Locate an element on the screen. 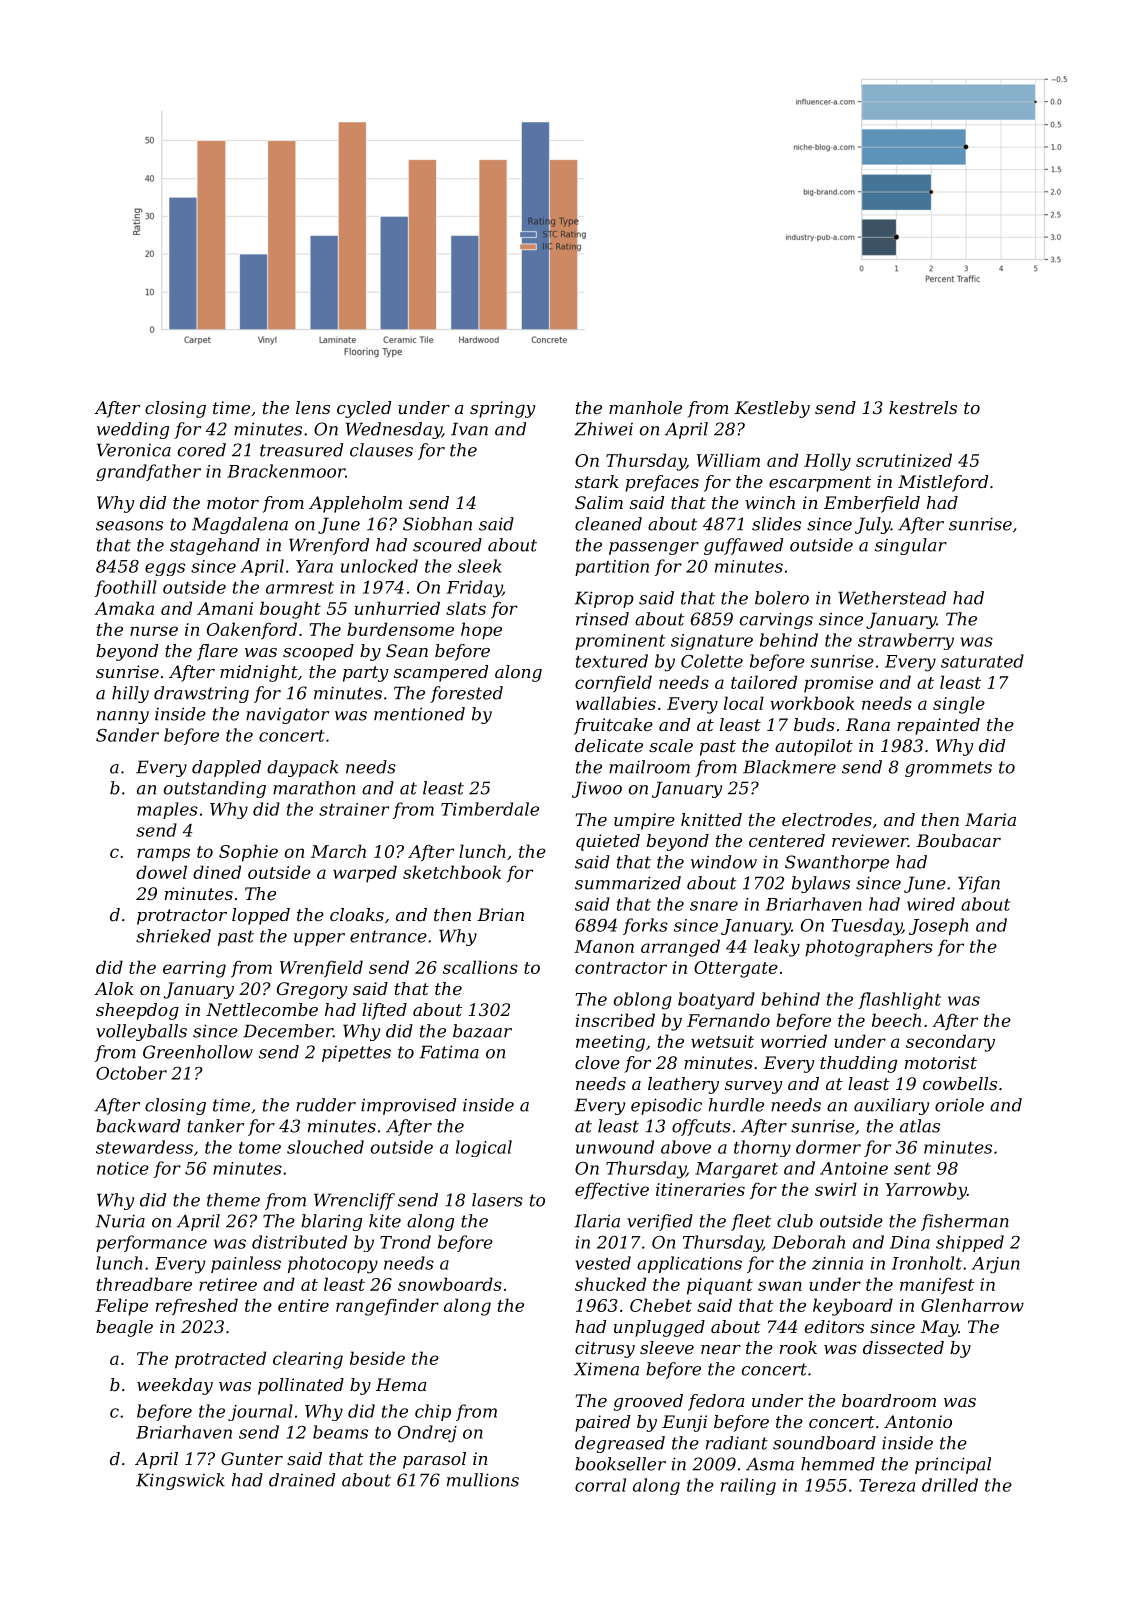 The width and height of the screenshot is (1121, 1623). carvings is located at coordinates (776, 620).
